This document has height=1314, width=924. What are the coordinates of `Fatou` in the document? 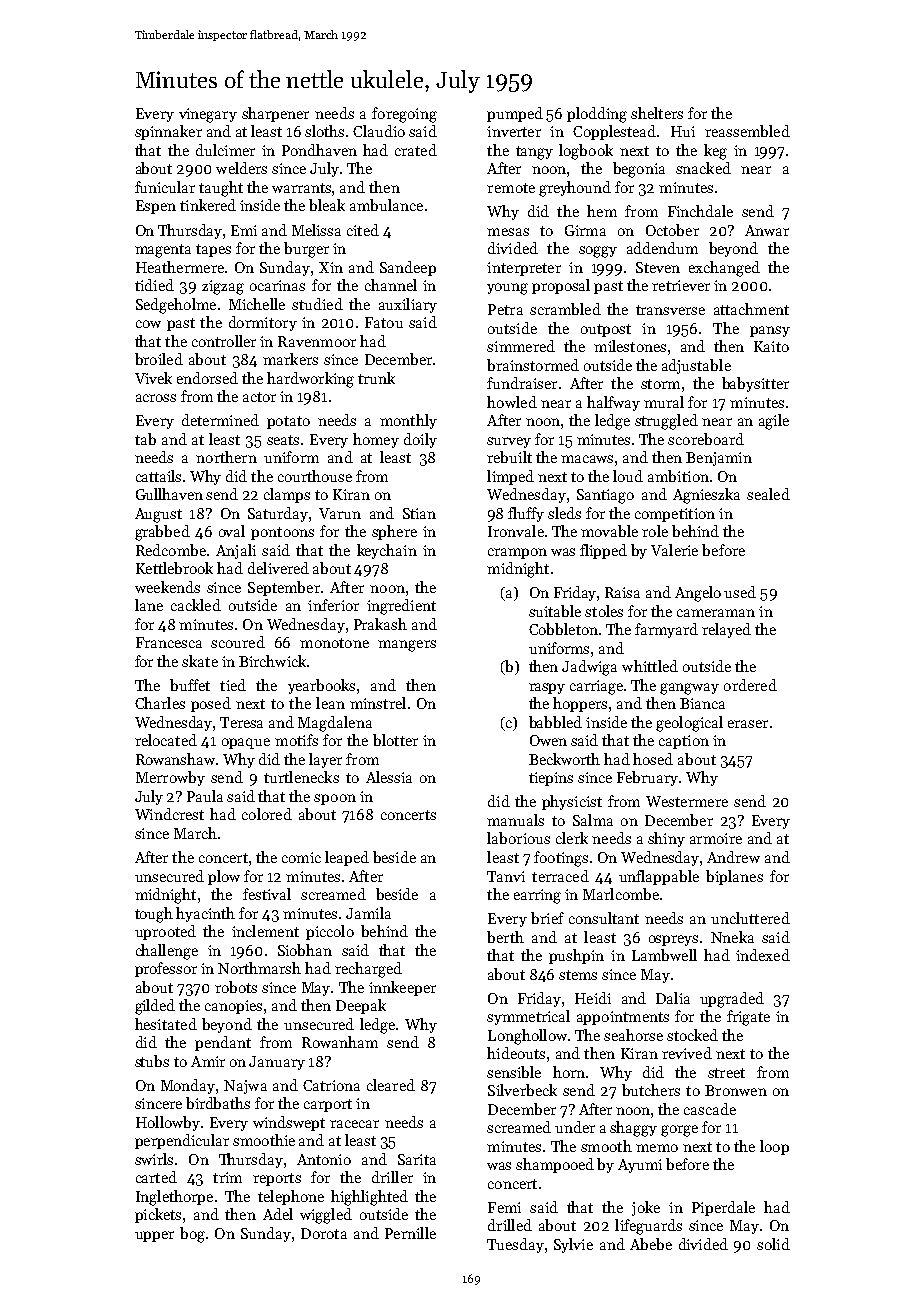 It's located at (384, 322).
